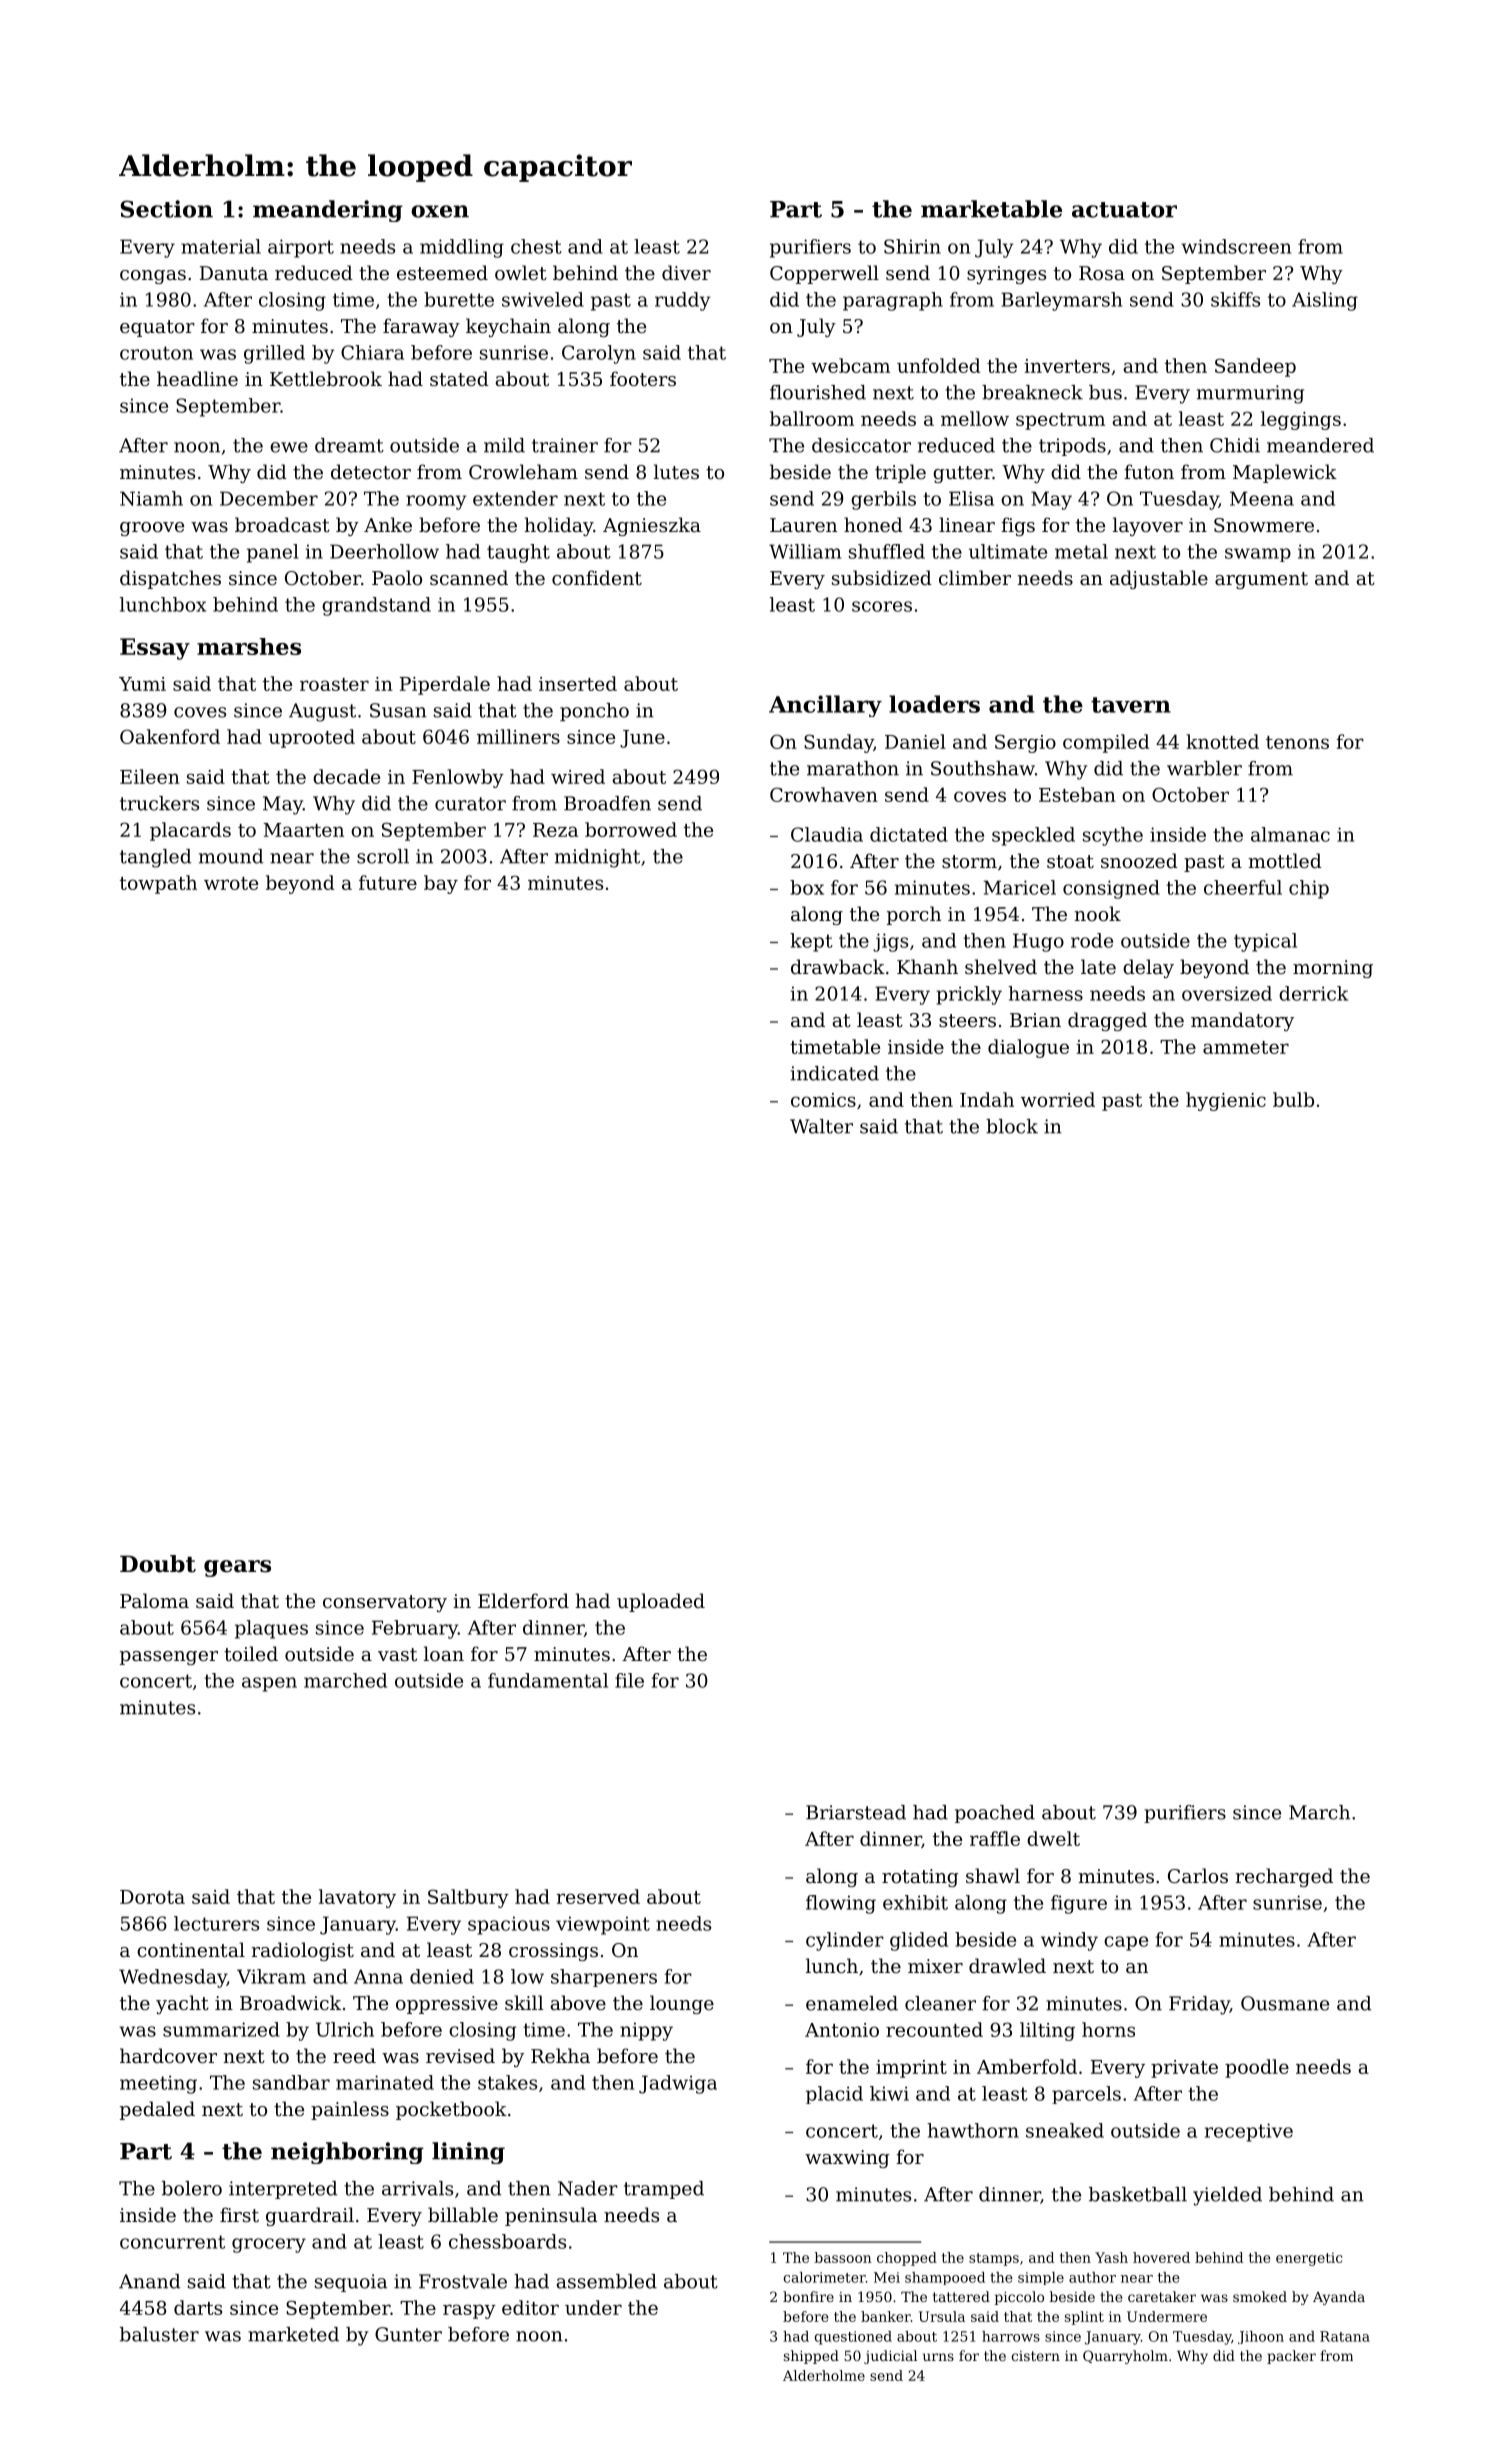  What do you see at coordinates (249, 646) in the page?
I see `marshes` at bounding box center [249, 646].
